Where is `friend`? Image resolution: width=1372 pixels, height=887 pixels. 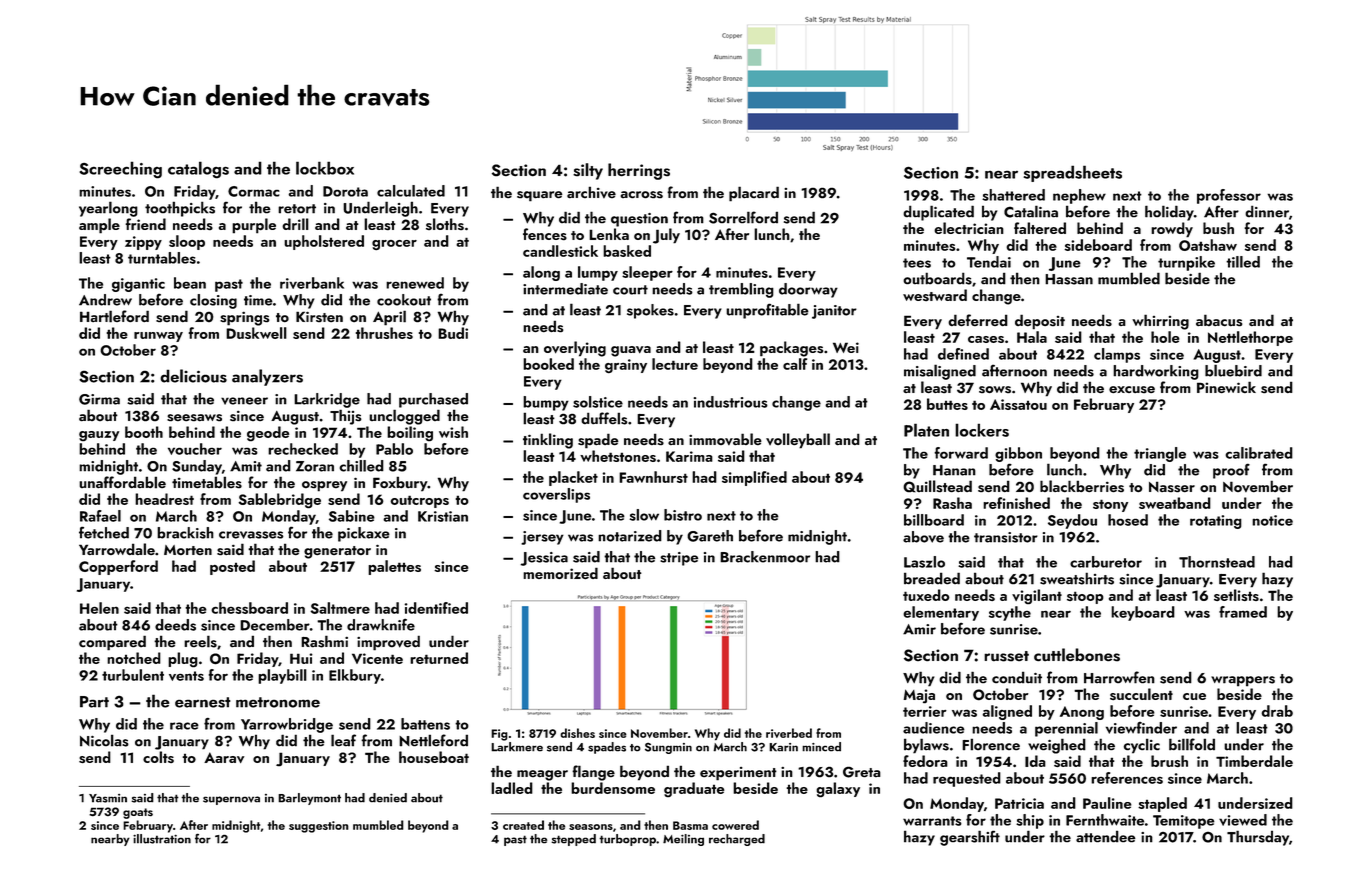 friend is located at coordinates (145, 224).
